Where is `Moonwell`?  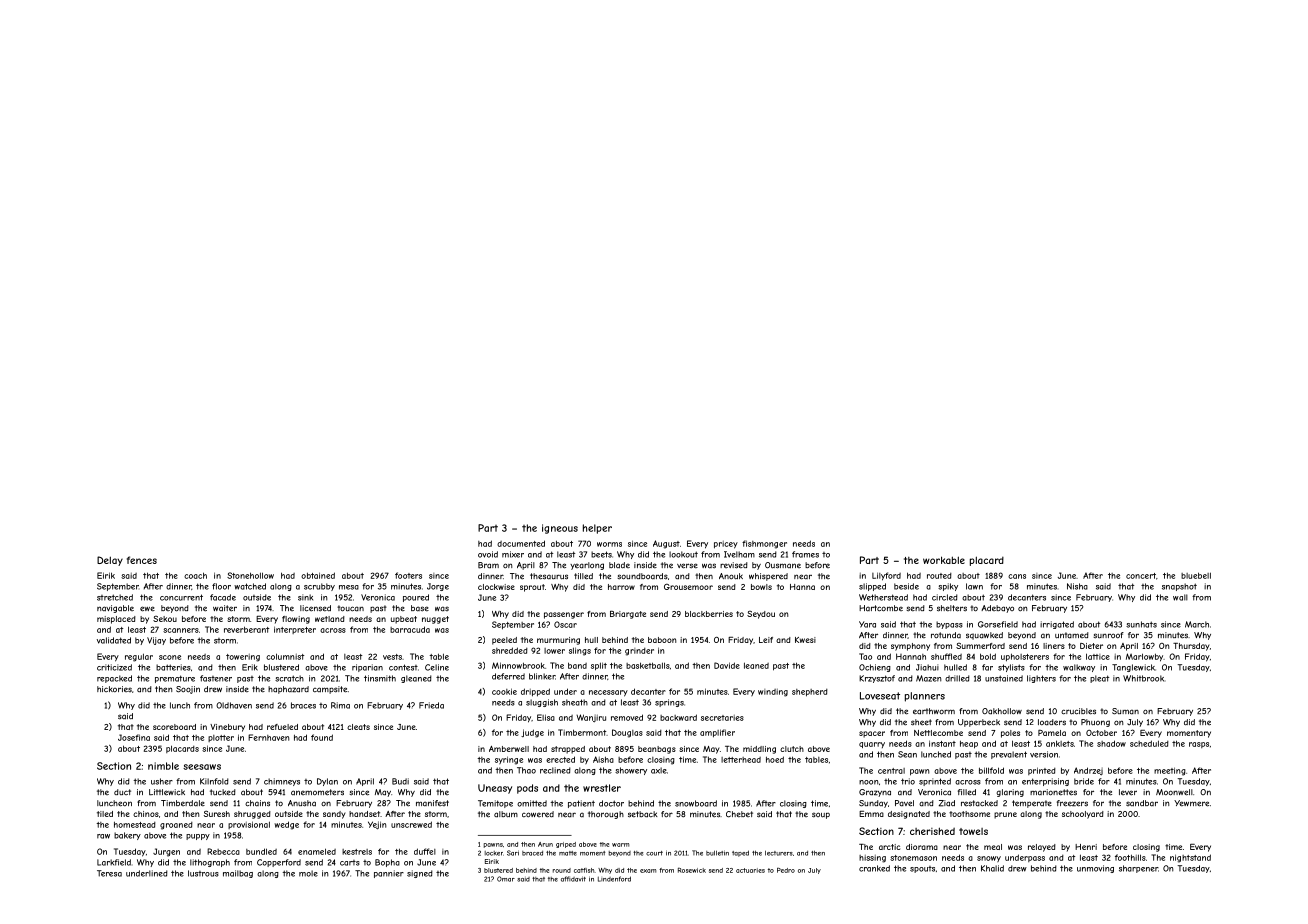
Moonwell is located at coordinates (1174, 792).
